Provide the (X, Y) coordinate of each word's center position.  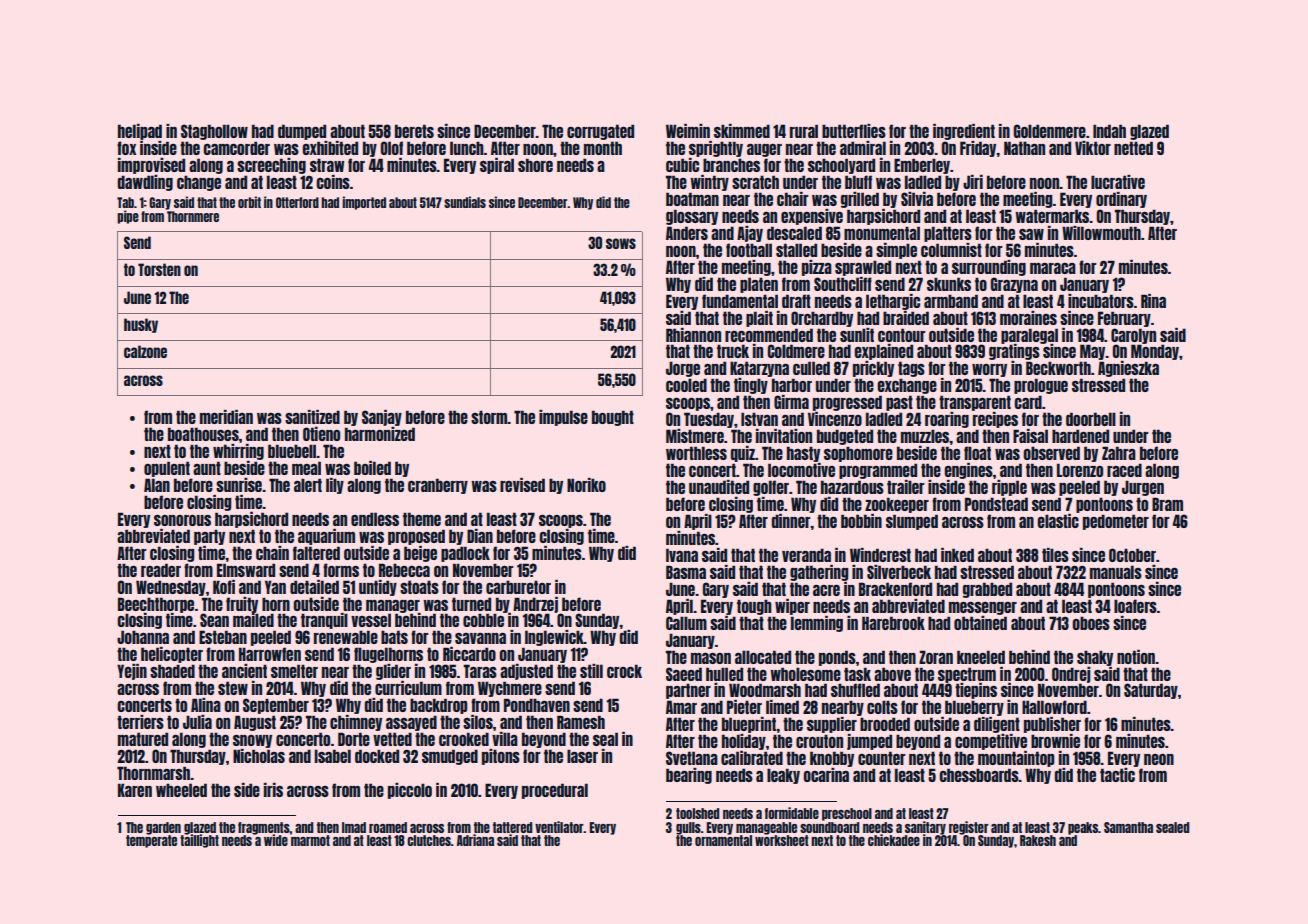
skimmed (742, 131)
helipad (140, 132)
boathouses (203, 434)
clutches (429, 840)
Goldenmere (1050, 131)
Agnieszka (1128, 369)
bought (613, 418)
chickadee (894, 840)
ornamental (723, 840)
